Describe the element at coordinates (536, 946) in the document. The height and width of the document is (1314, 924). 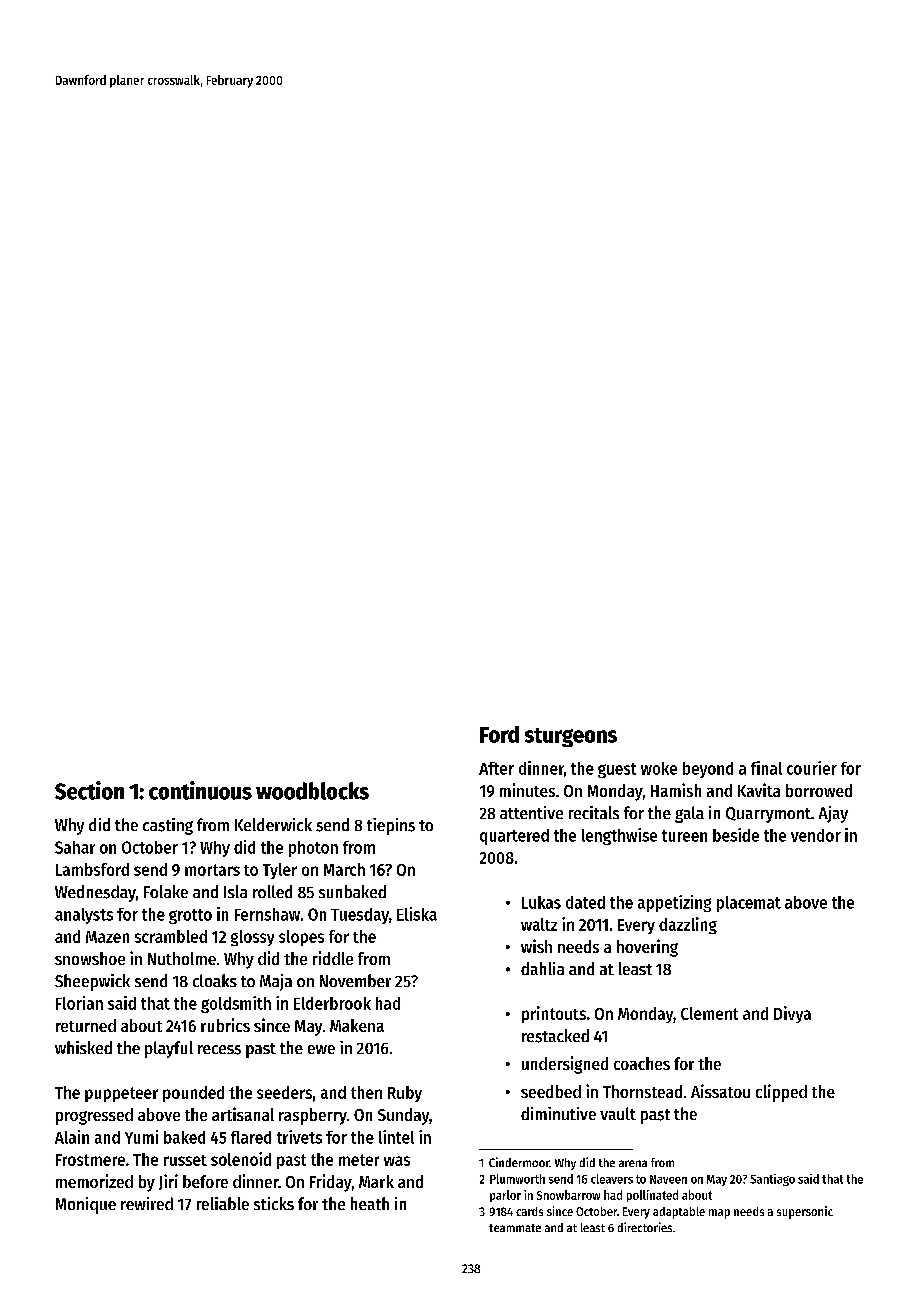
I see `wish` at that location.
